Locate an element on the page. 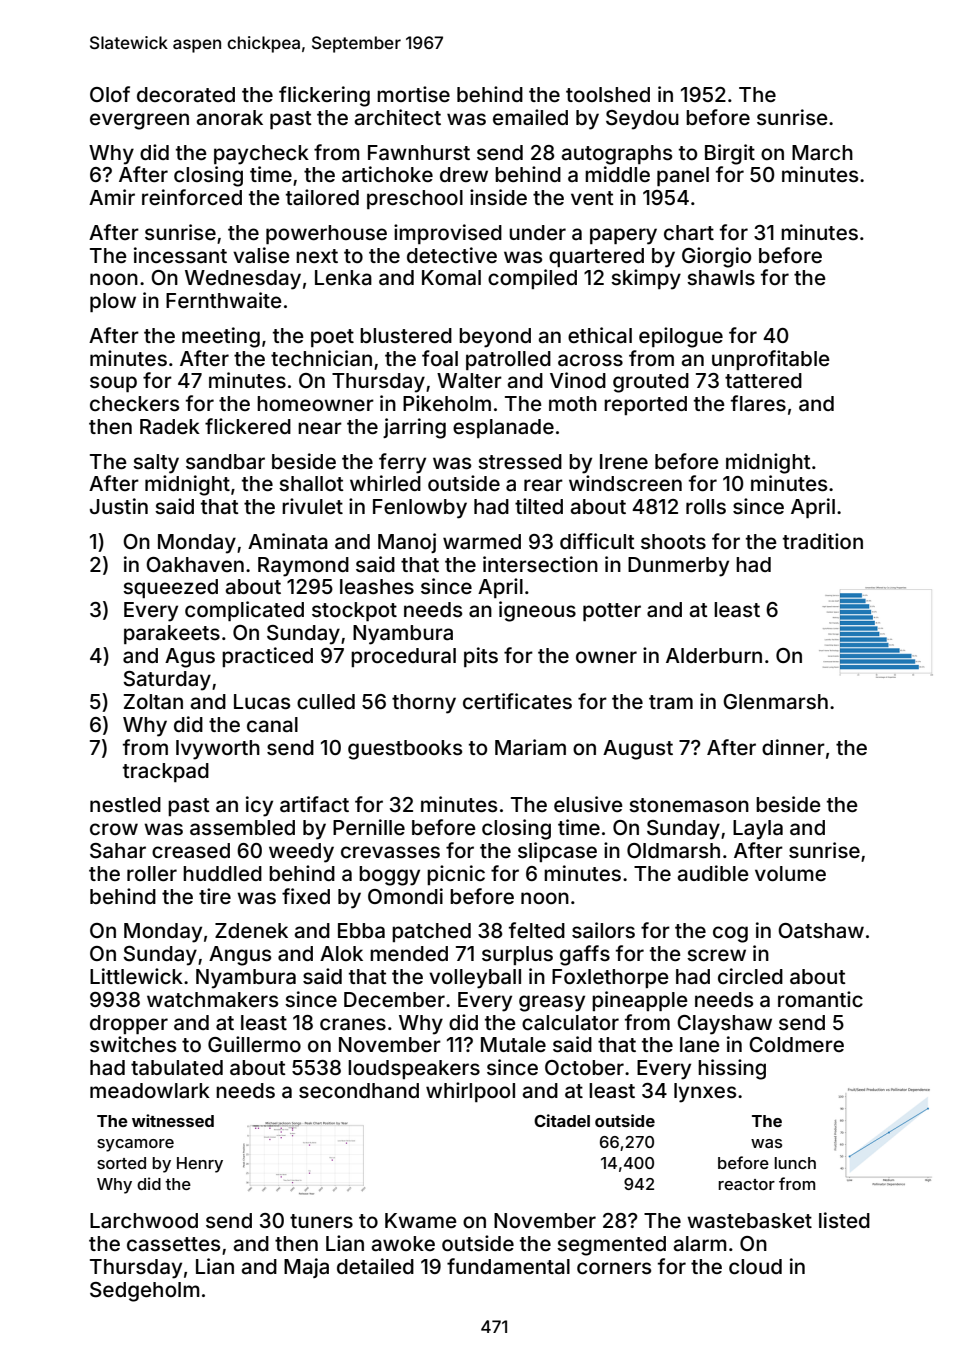  decorated is located at coordinates (186, 94).
